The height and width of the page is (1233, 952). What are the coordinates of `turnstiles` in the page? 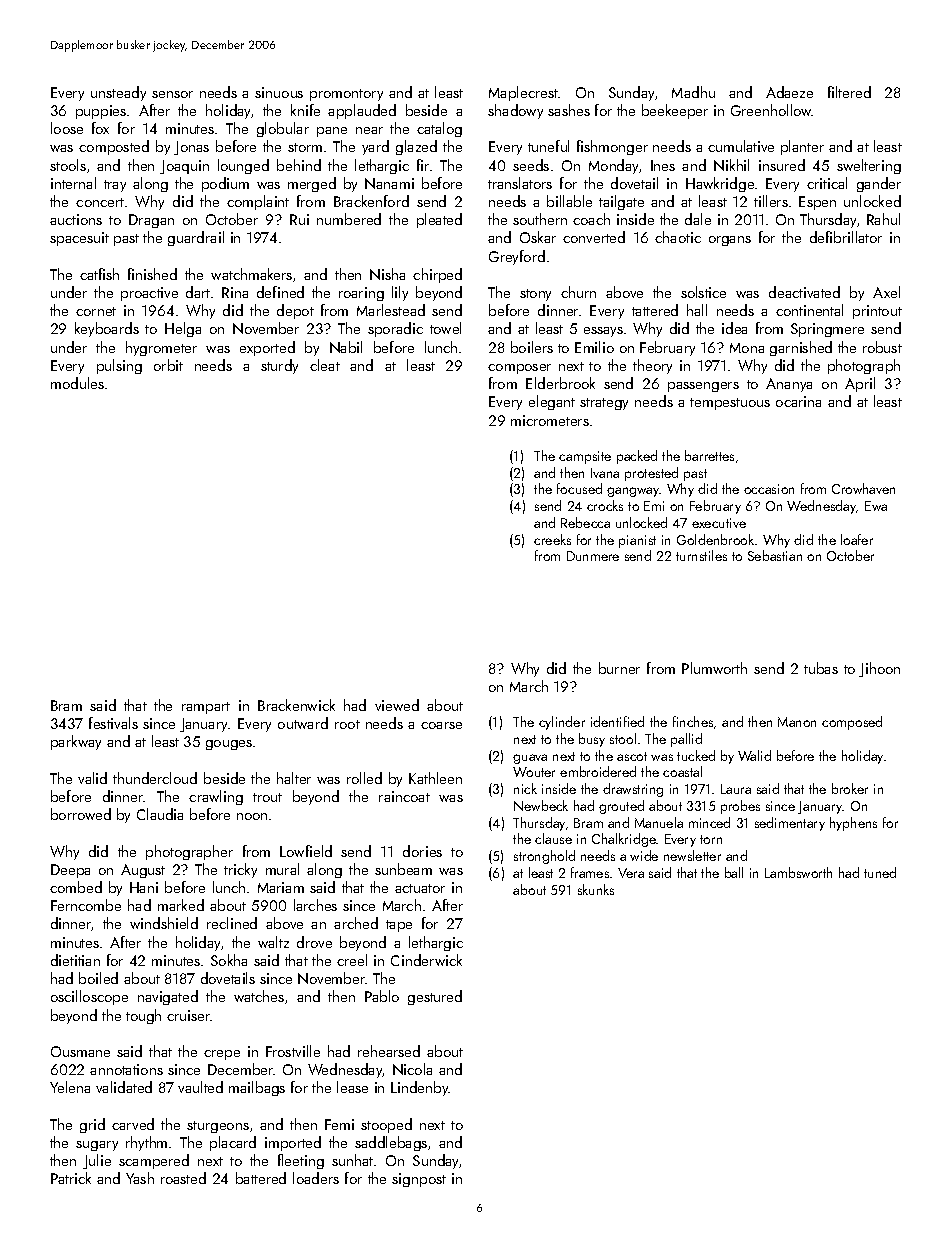 It's located at (701, 555).
